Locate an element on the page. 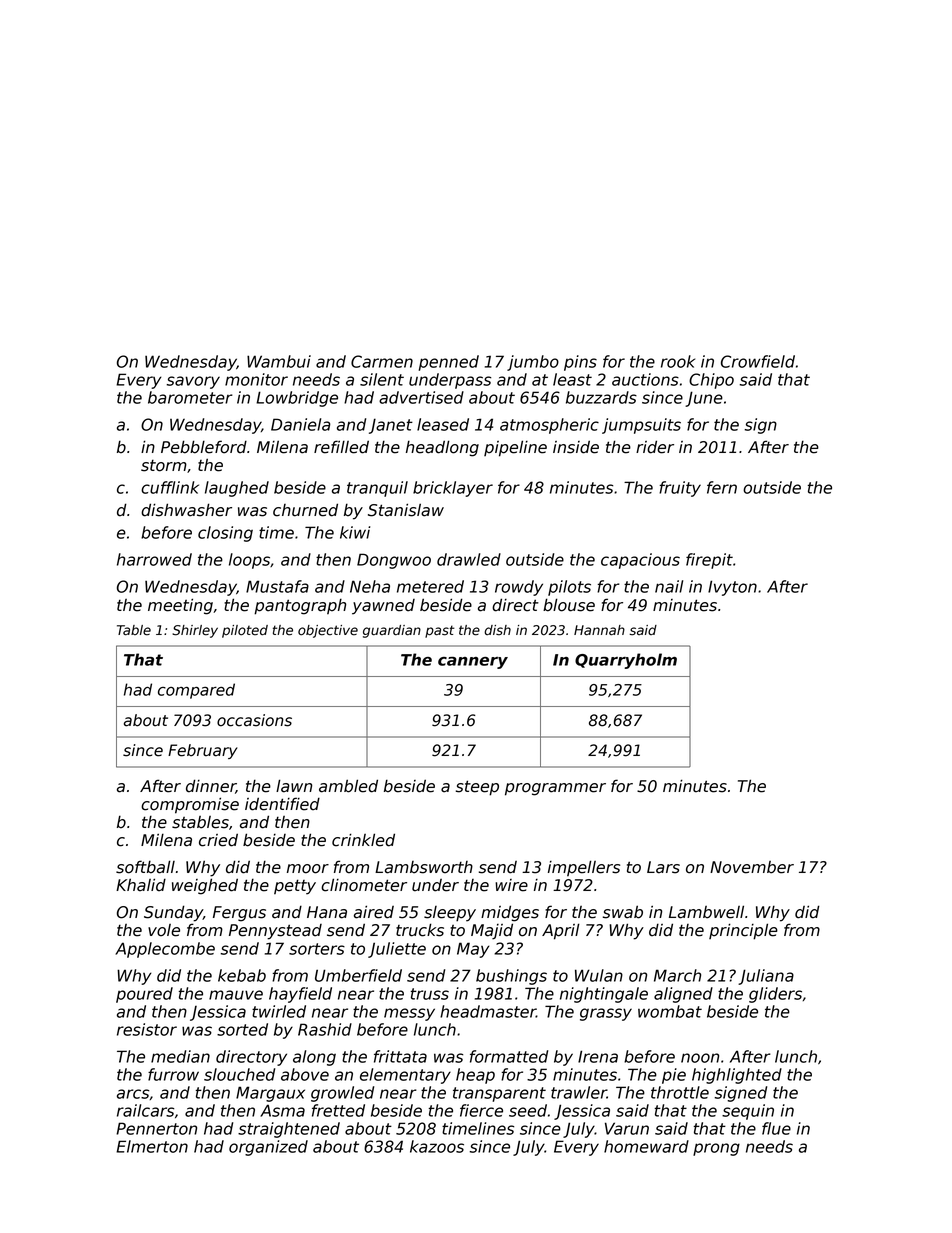 Image resolution: width=952 pixels, height=1233 pixels. savory is located at coordinates (193, 382).
